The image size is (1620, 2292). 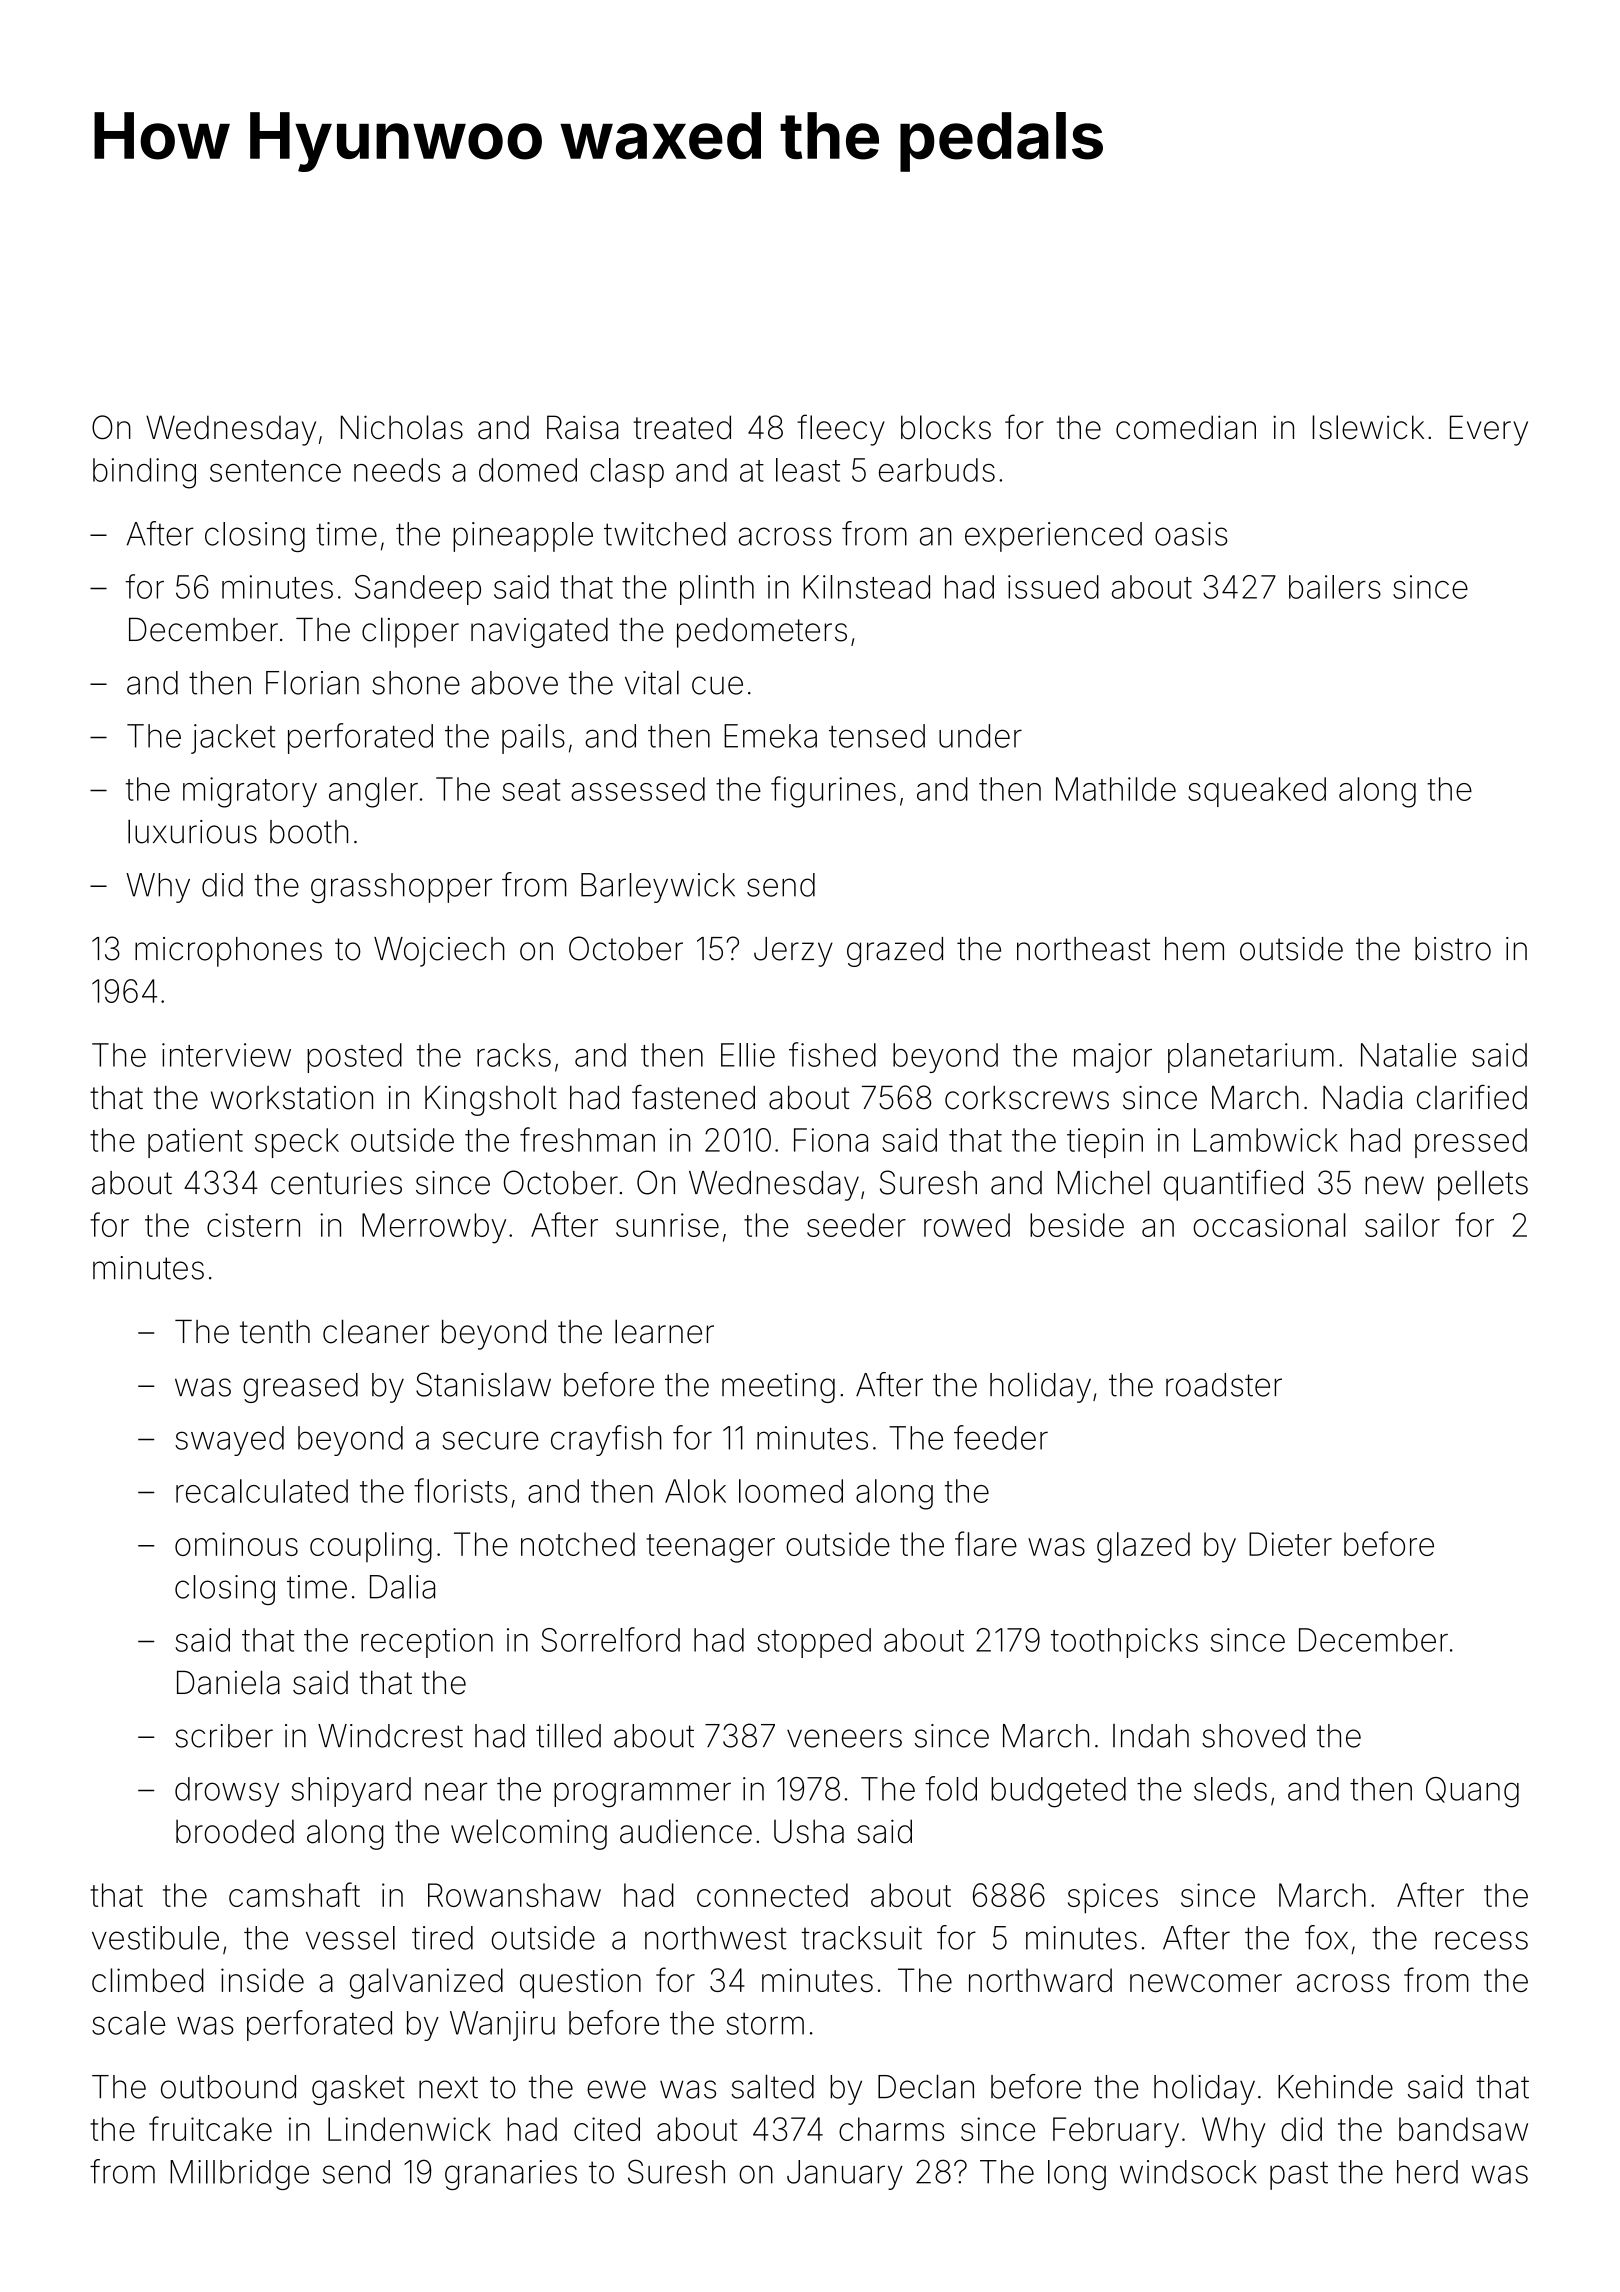 What do you see at coordinates (1194, 949) in the screenshot?
I see `hem` at bounding box center [1194, 949].
